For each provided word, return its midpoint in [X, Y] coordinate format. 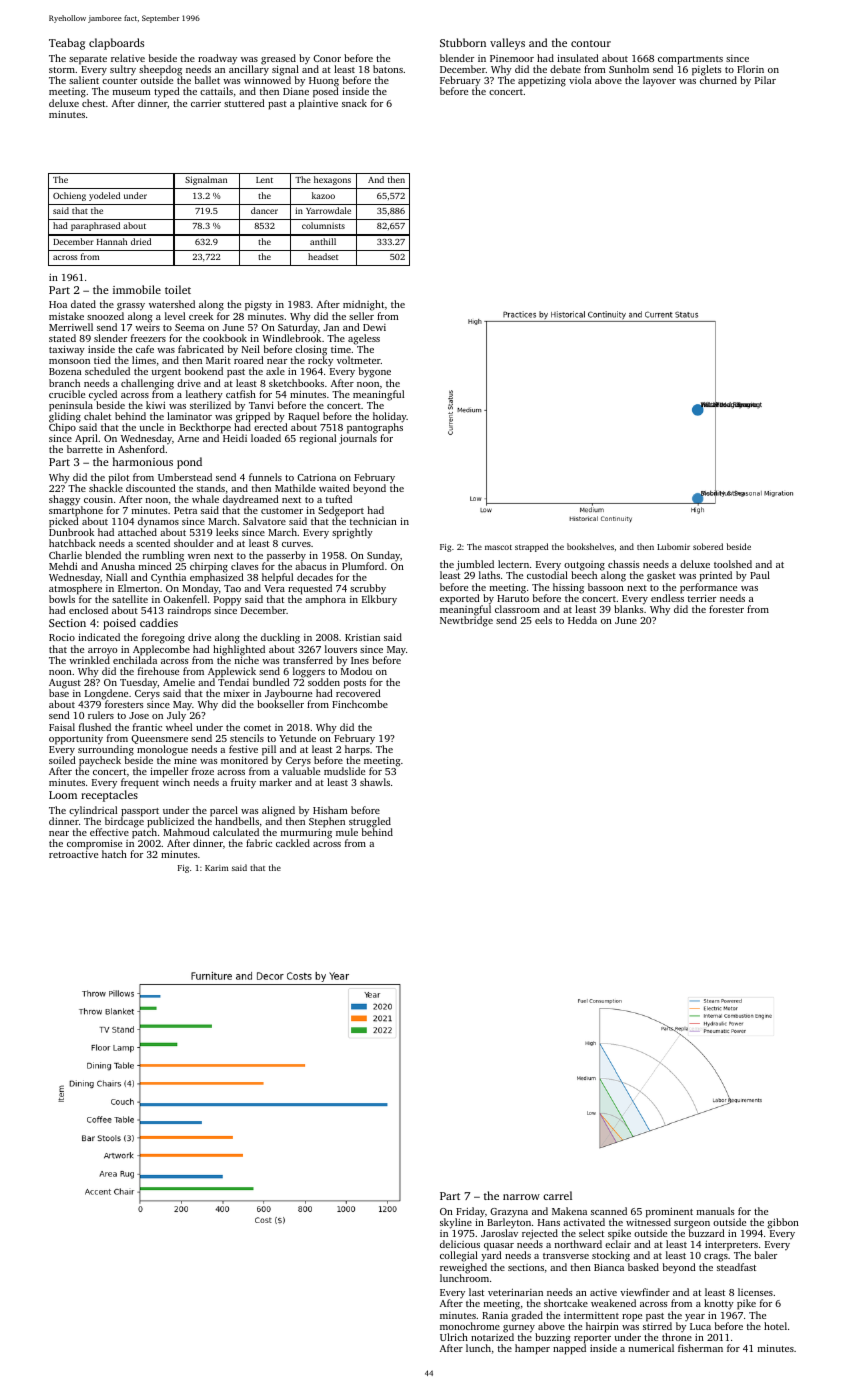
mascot [498, 547]
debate [565, 69]
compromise [94, 845]
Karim [217, 868]
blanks [628, 609]
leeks [227, 532]
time [341, 349]
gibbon [783, 1223]
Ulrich [454, 1337]
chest [93, 103]
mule [347, 832]
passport [140, 812]
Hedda [582, 620]
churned [718, 80]
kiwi [155, 405]
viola [580, 80]
